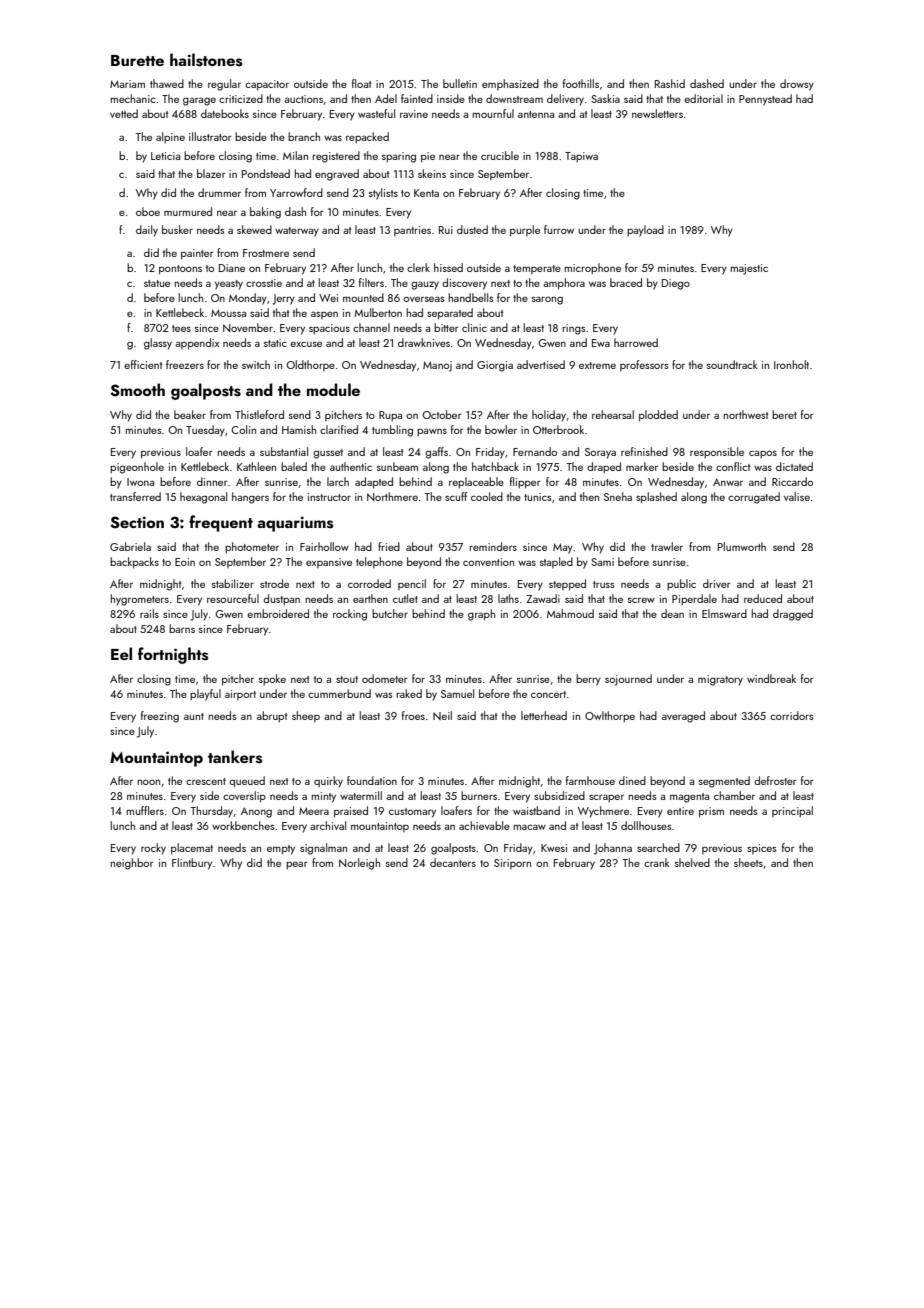 The height and width of the screenshot is (1308, 924). I want to click on mufflers, so click(145, 810).
